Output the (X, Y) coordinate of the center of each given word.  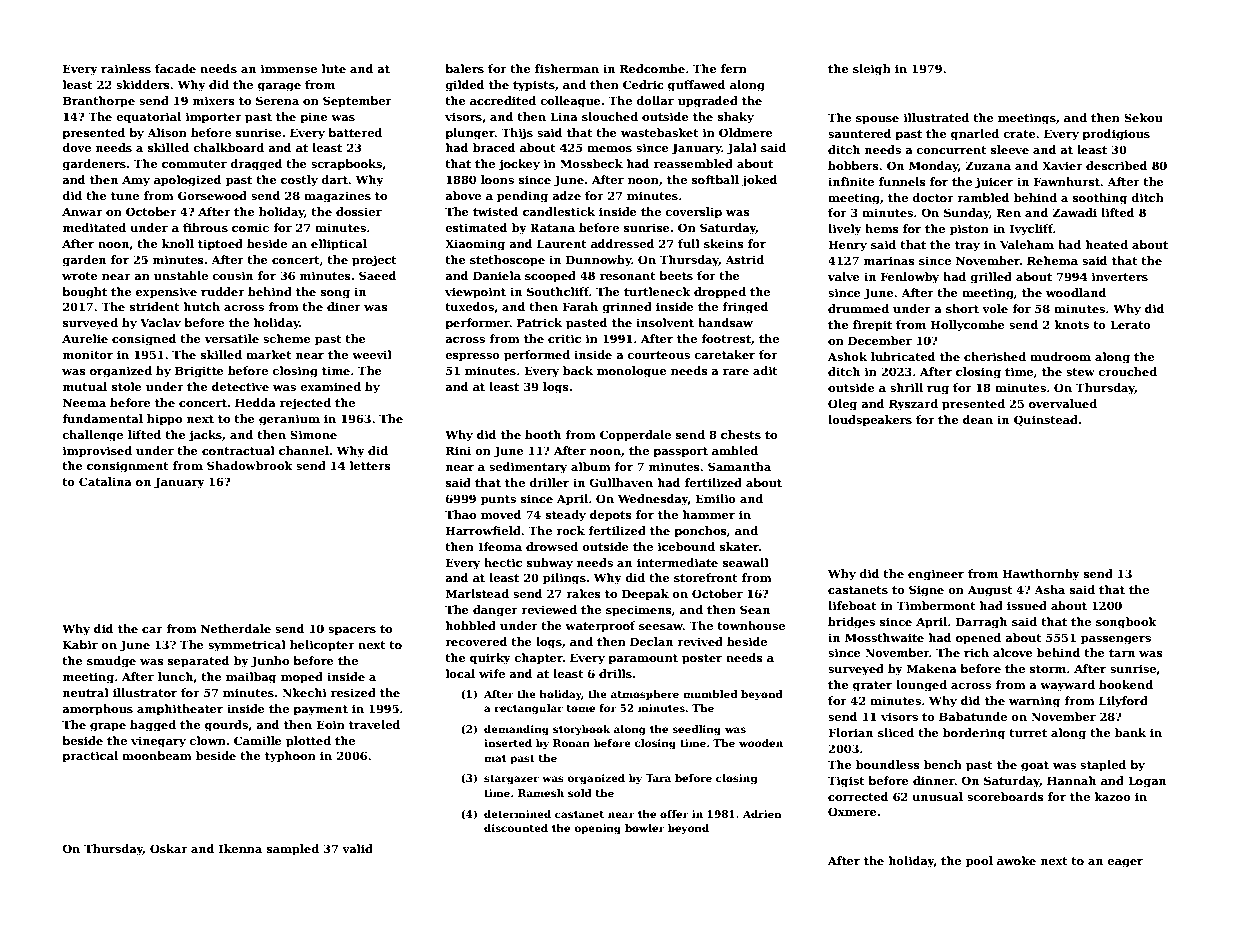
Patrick (539, 322)
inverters (1120, 276)
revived (700, 641)
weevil (372, 354)
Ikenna (240, 848)
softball (715, 179)
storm (1048, 669)
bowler (645, 828)
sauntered (860, 133)
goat (1035, 766)
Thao (460, 514)
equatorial (148, 118)
